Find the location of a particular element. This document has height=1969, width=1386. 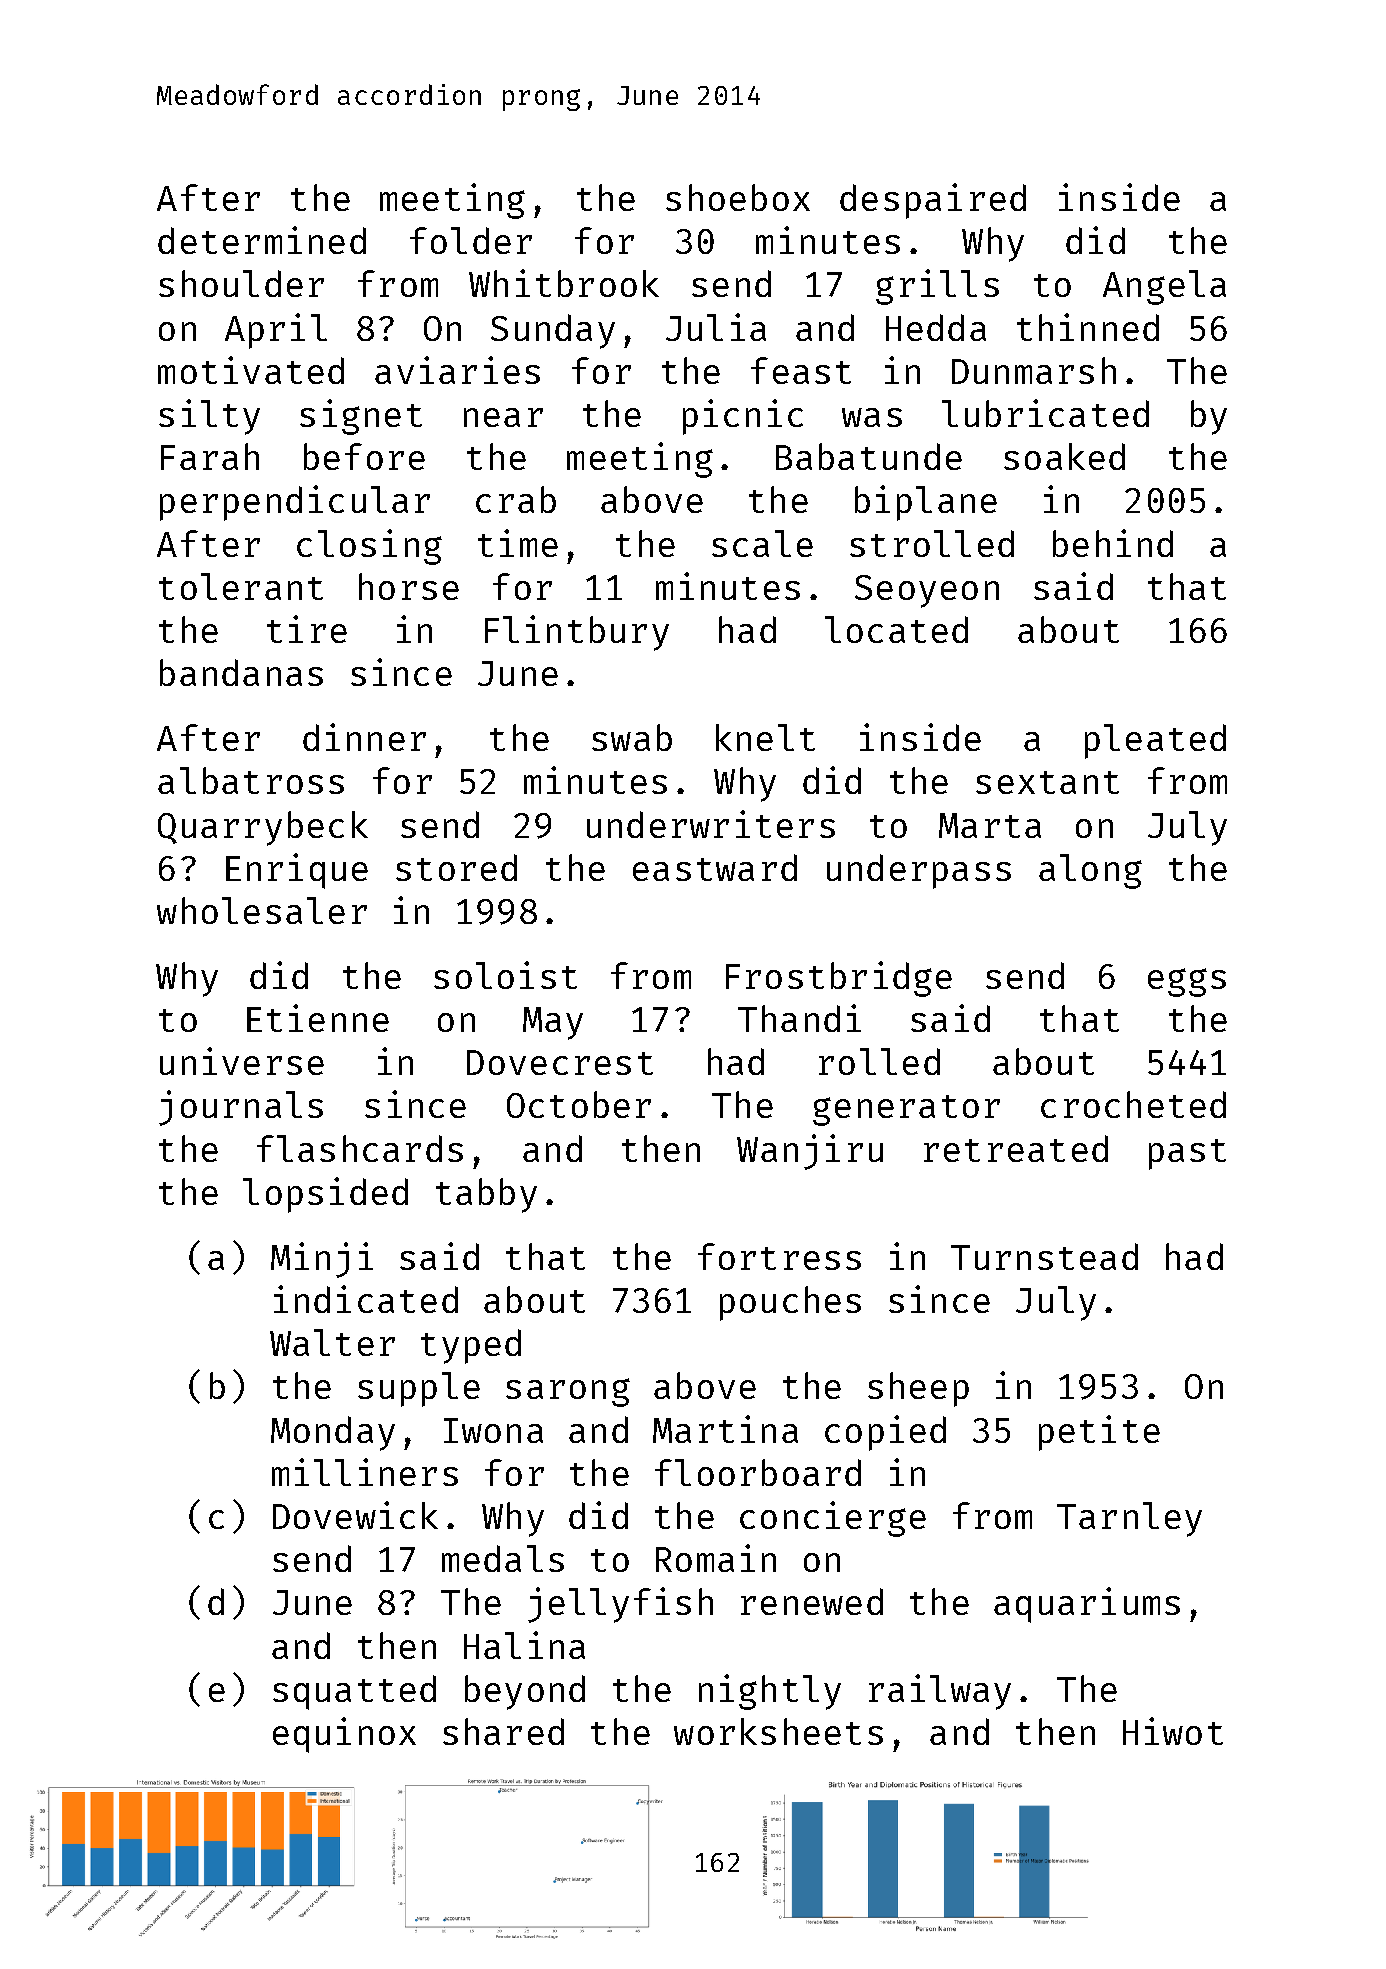

medals is located at coordinates (503, 1558).
